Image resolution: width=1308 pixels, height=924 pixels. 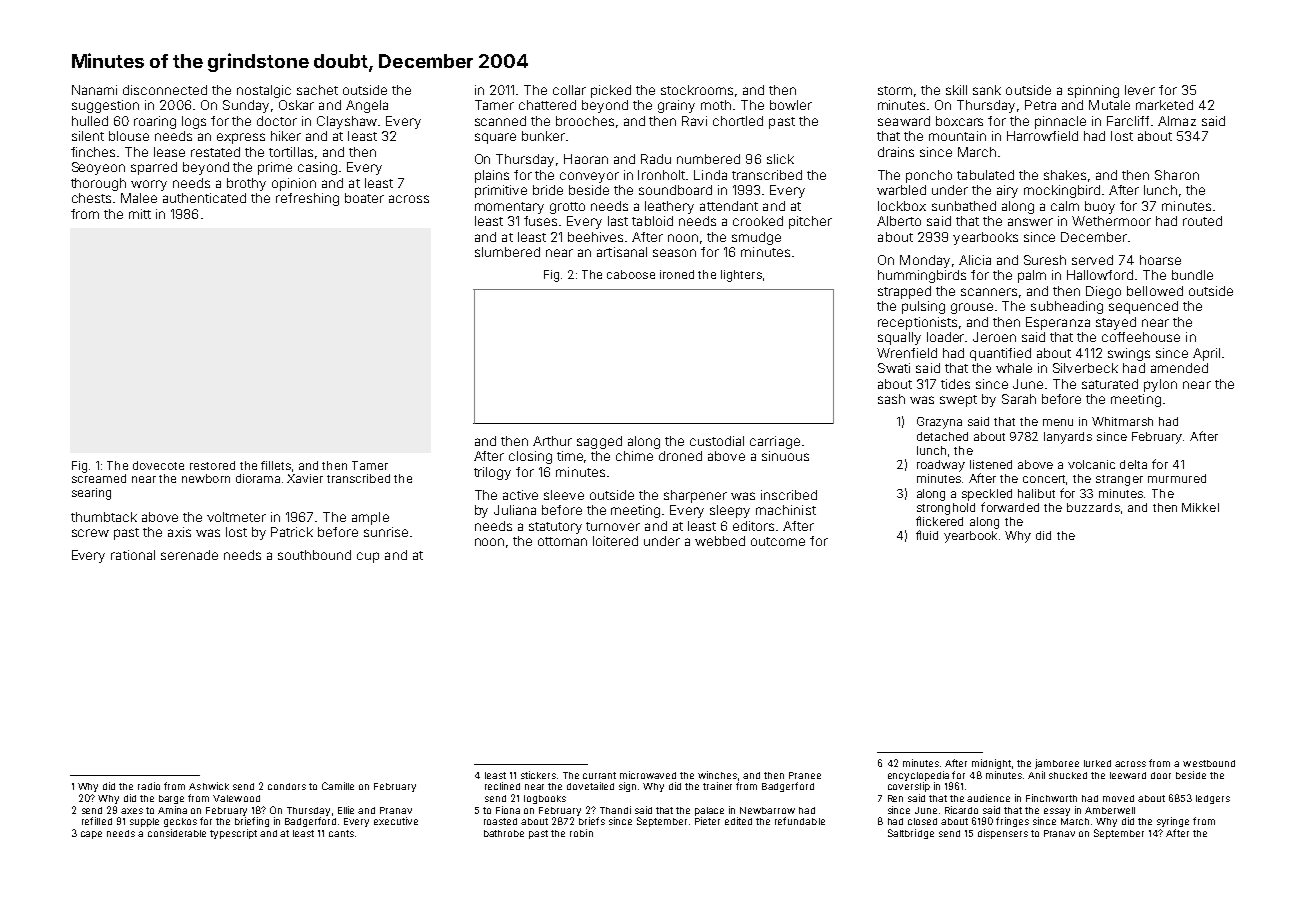 What do you see at coordinates (276, 465) in the screenshot?
I see `fillets` at bounding box center [276, 465].
